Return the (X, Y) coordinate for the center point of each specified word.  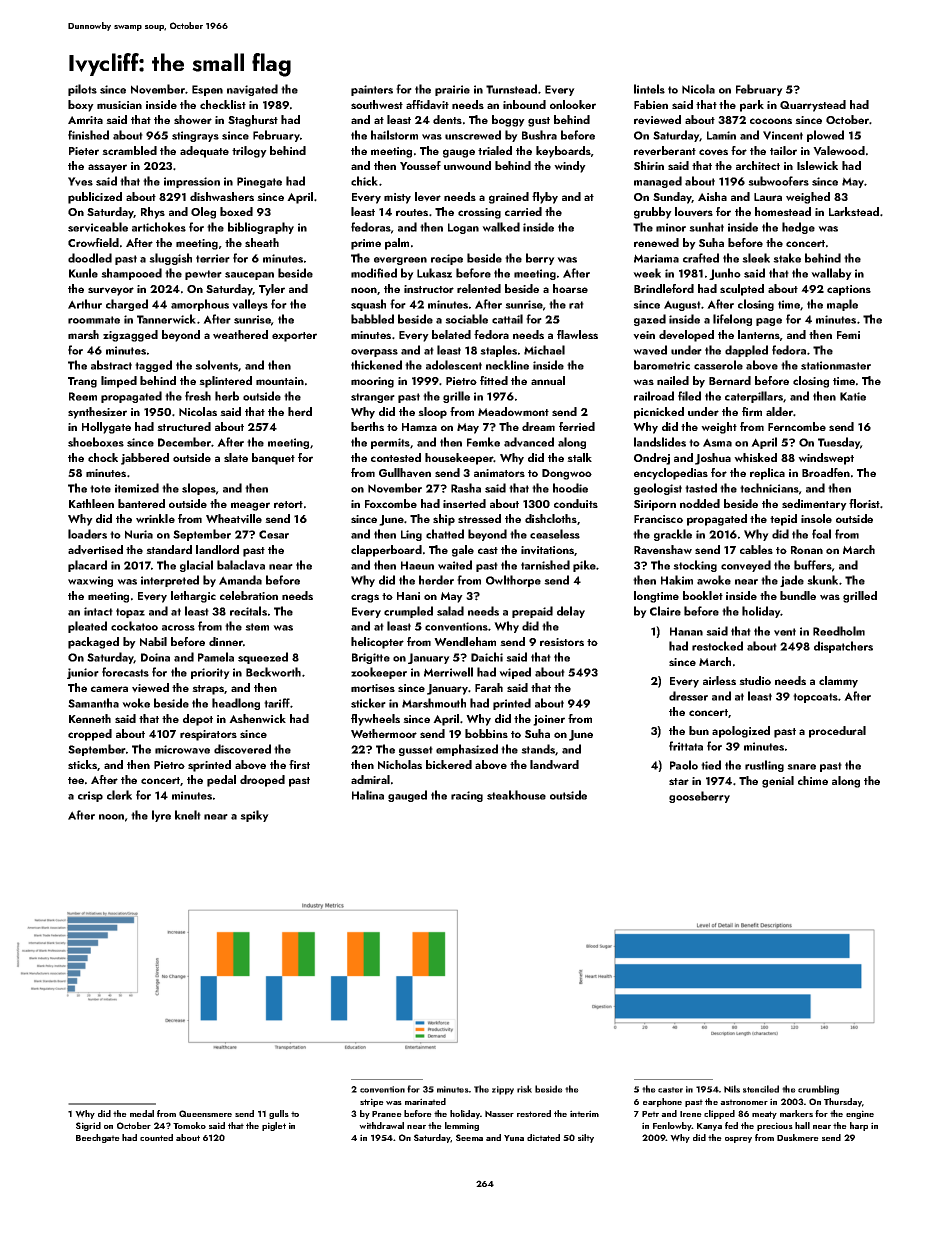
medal (142, 1113)
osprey (738, 1140)
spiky (254, 816)
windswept (826, 459)
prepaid (532, 612)
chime (813, 780)
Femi (848, 335)
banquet (273, 459)
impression (192, 182)
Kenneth (90, 718)
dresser (688, 696)
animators (499, 473)
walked (501, 227)
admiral (370, 779)
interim (584, 1113)
